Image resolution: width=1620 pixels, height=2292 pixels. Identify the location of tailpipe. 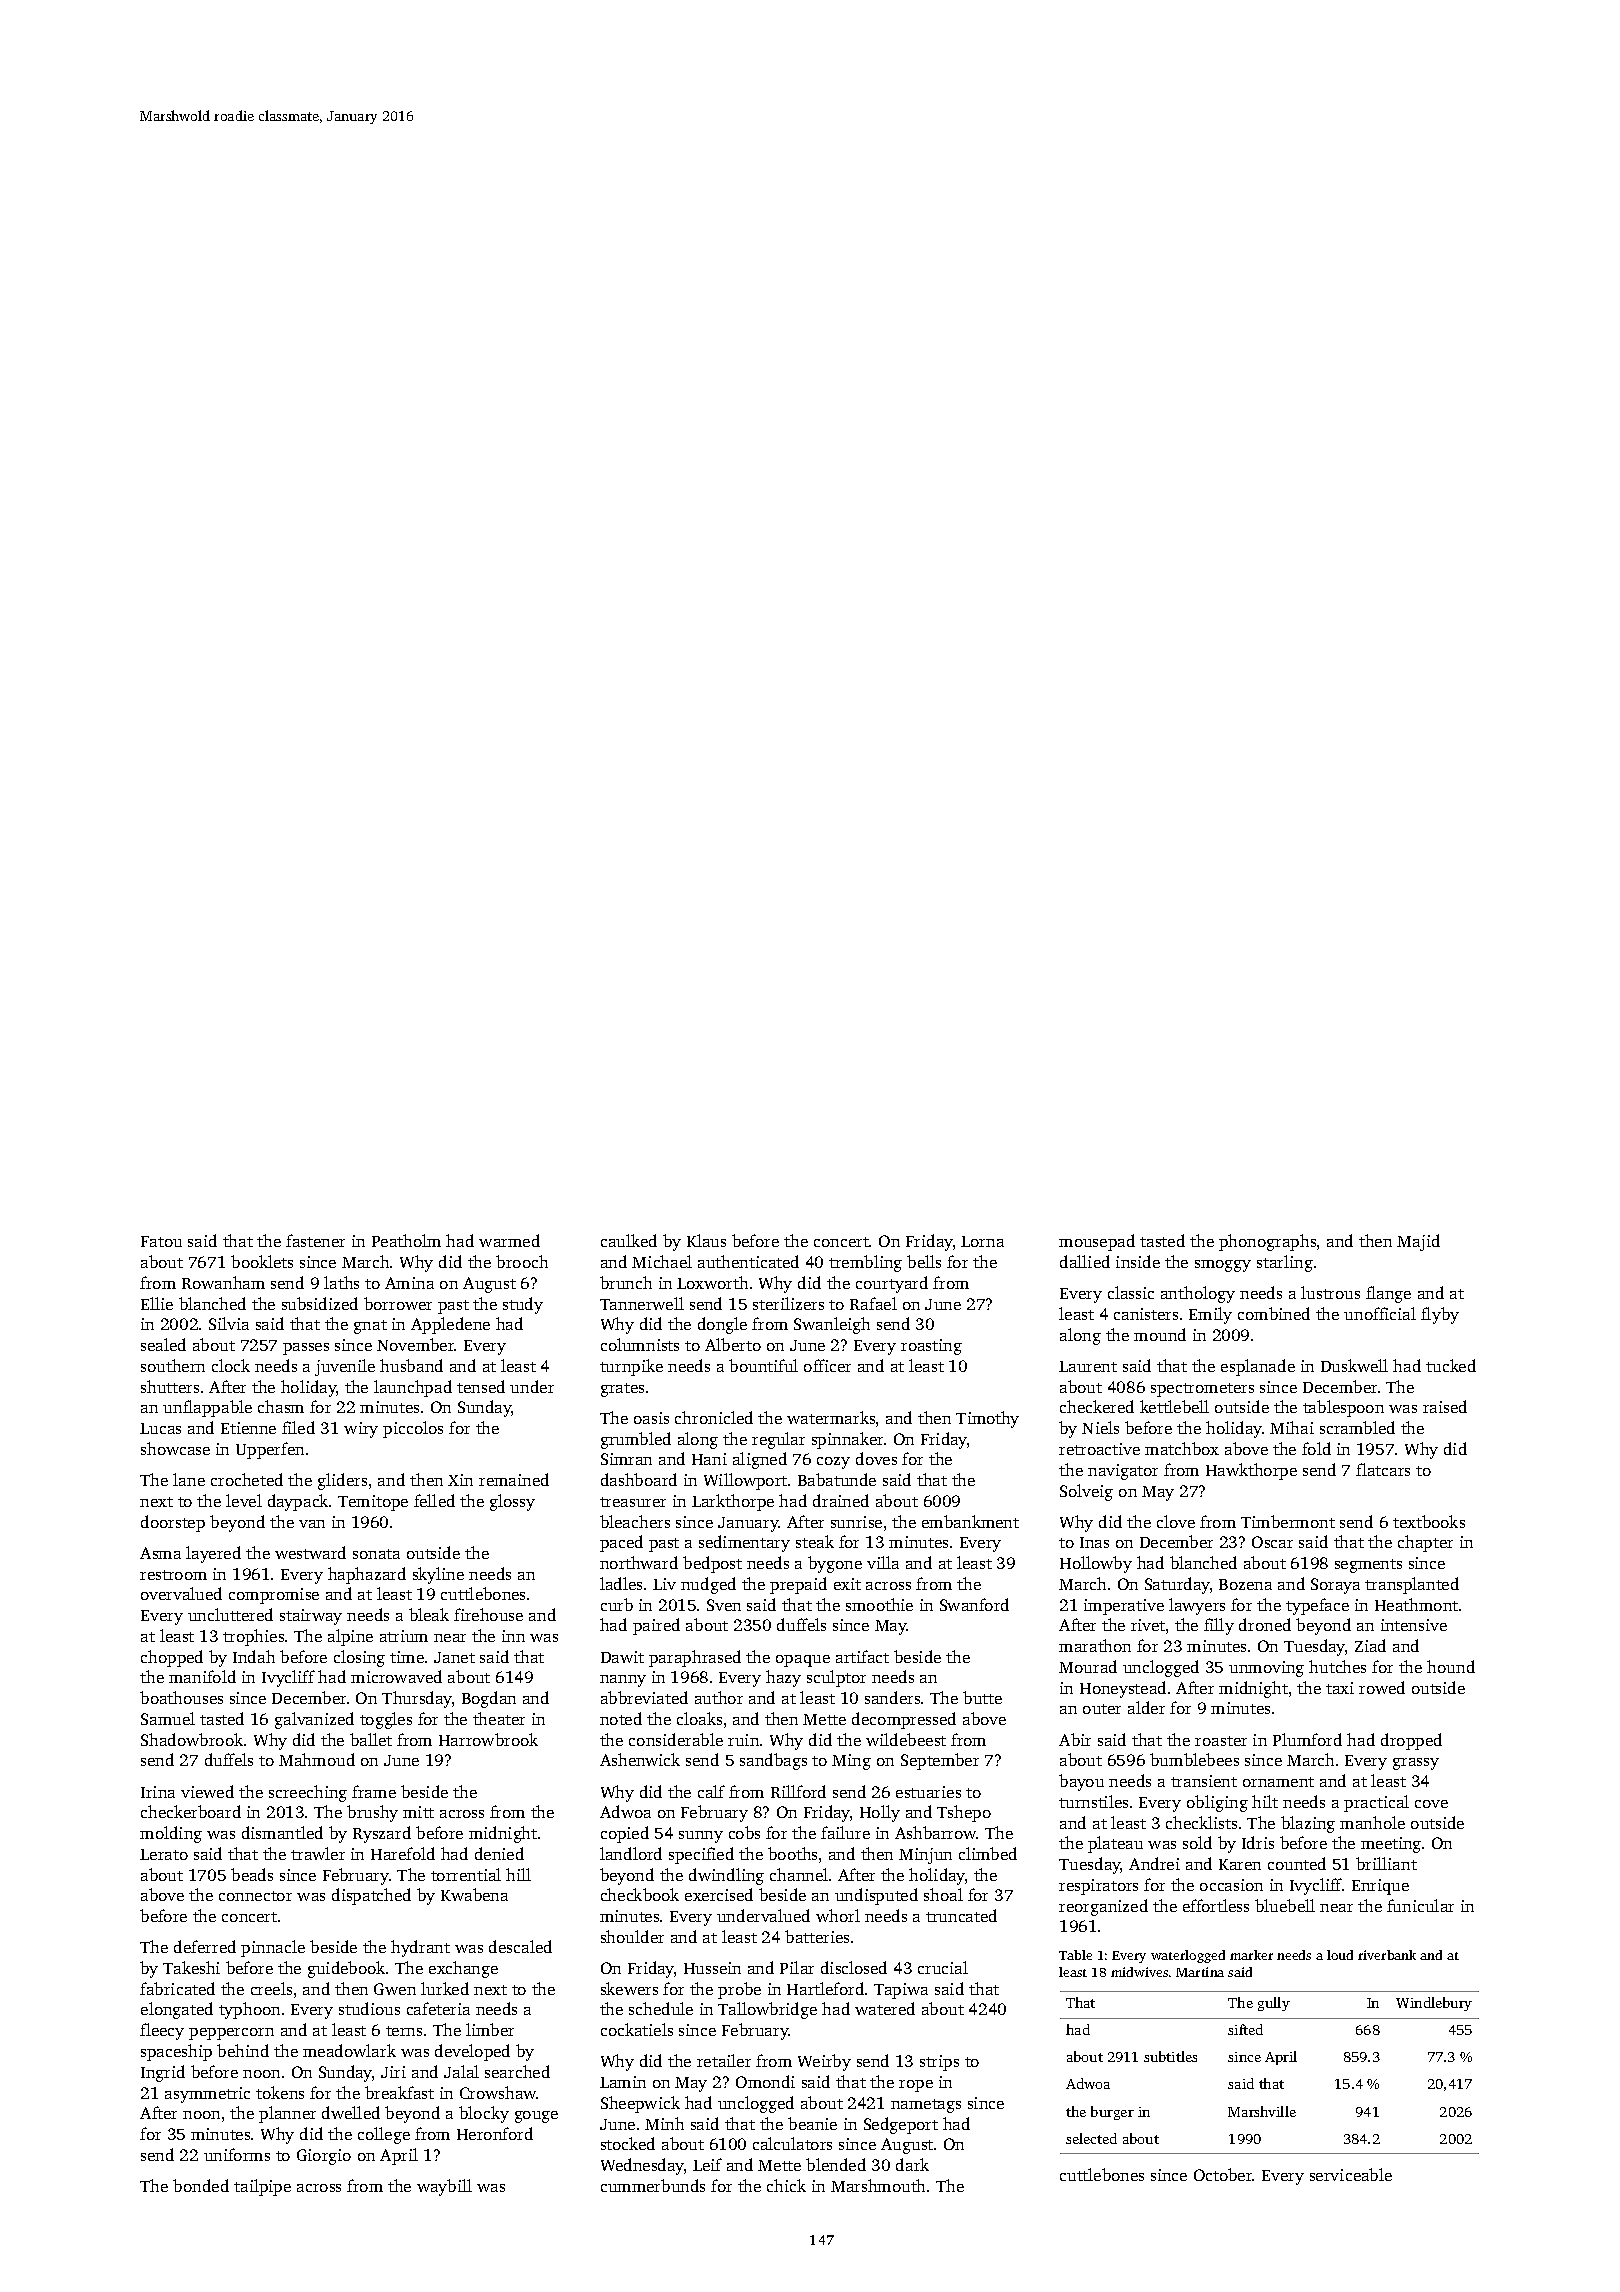
(262, 2187).
